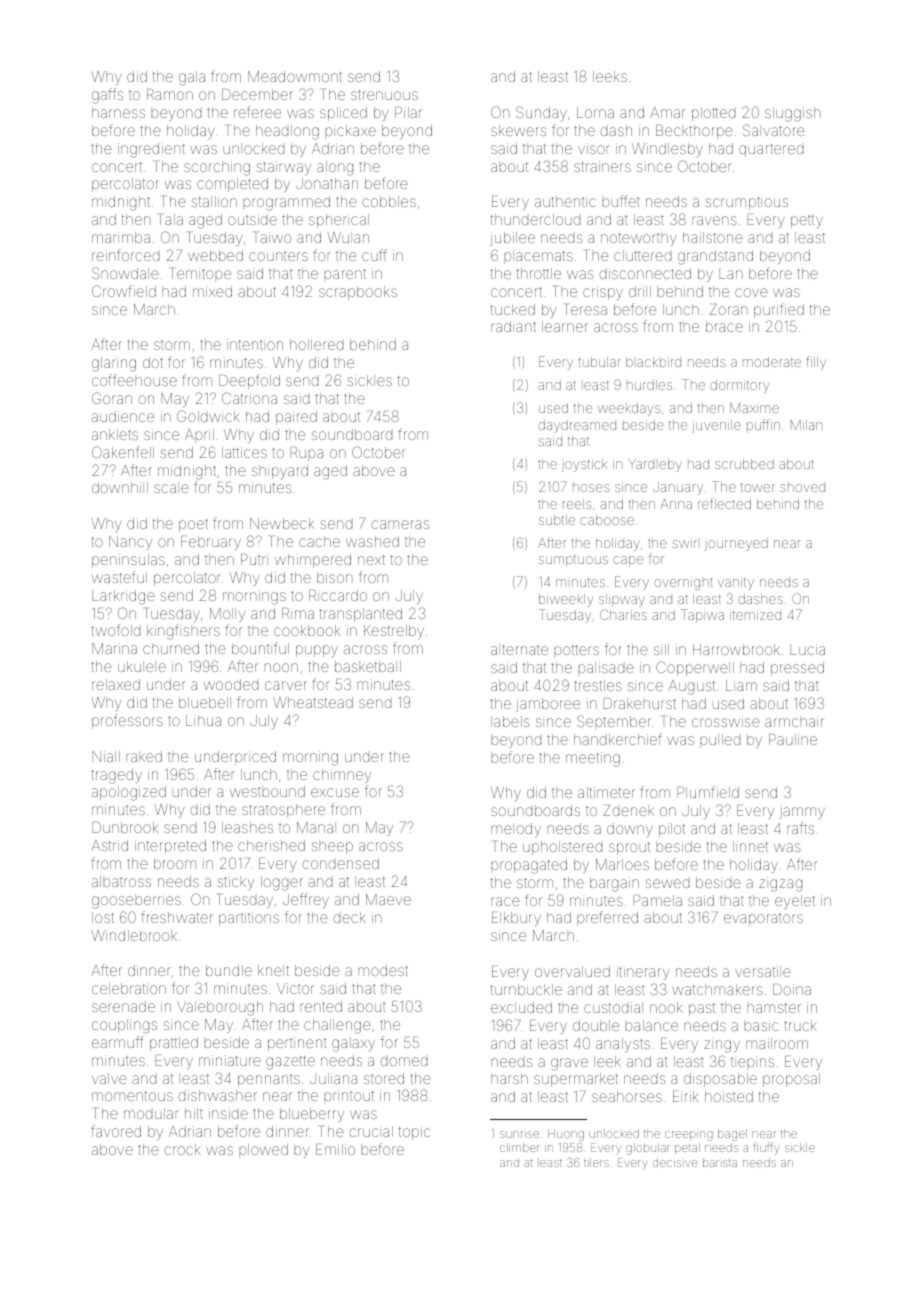 Image resolution: width=924 pixels, height=1311 pixels. I want to click on preferred, so click(607, 918).
